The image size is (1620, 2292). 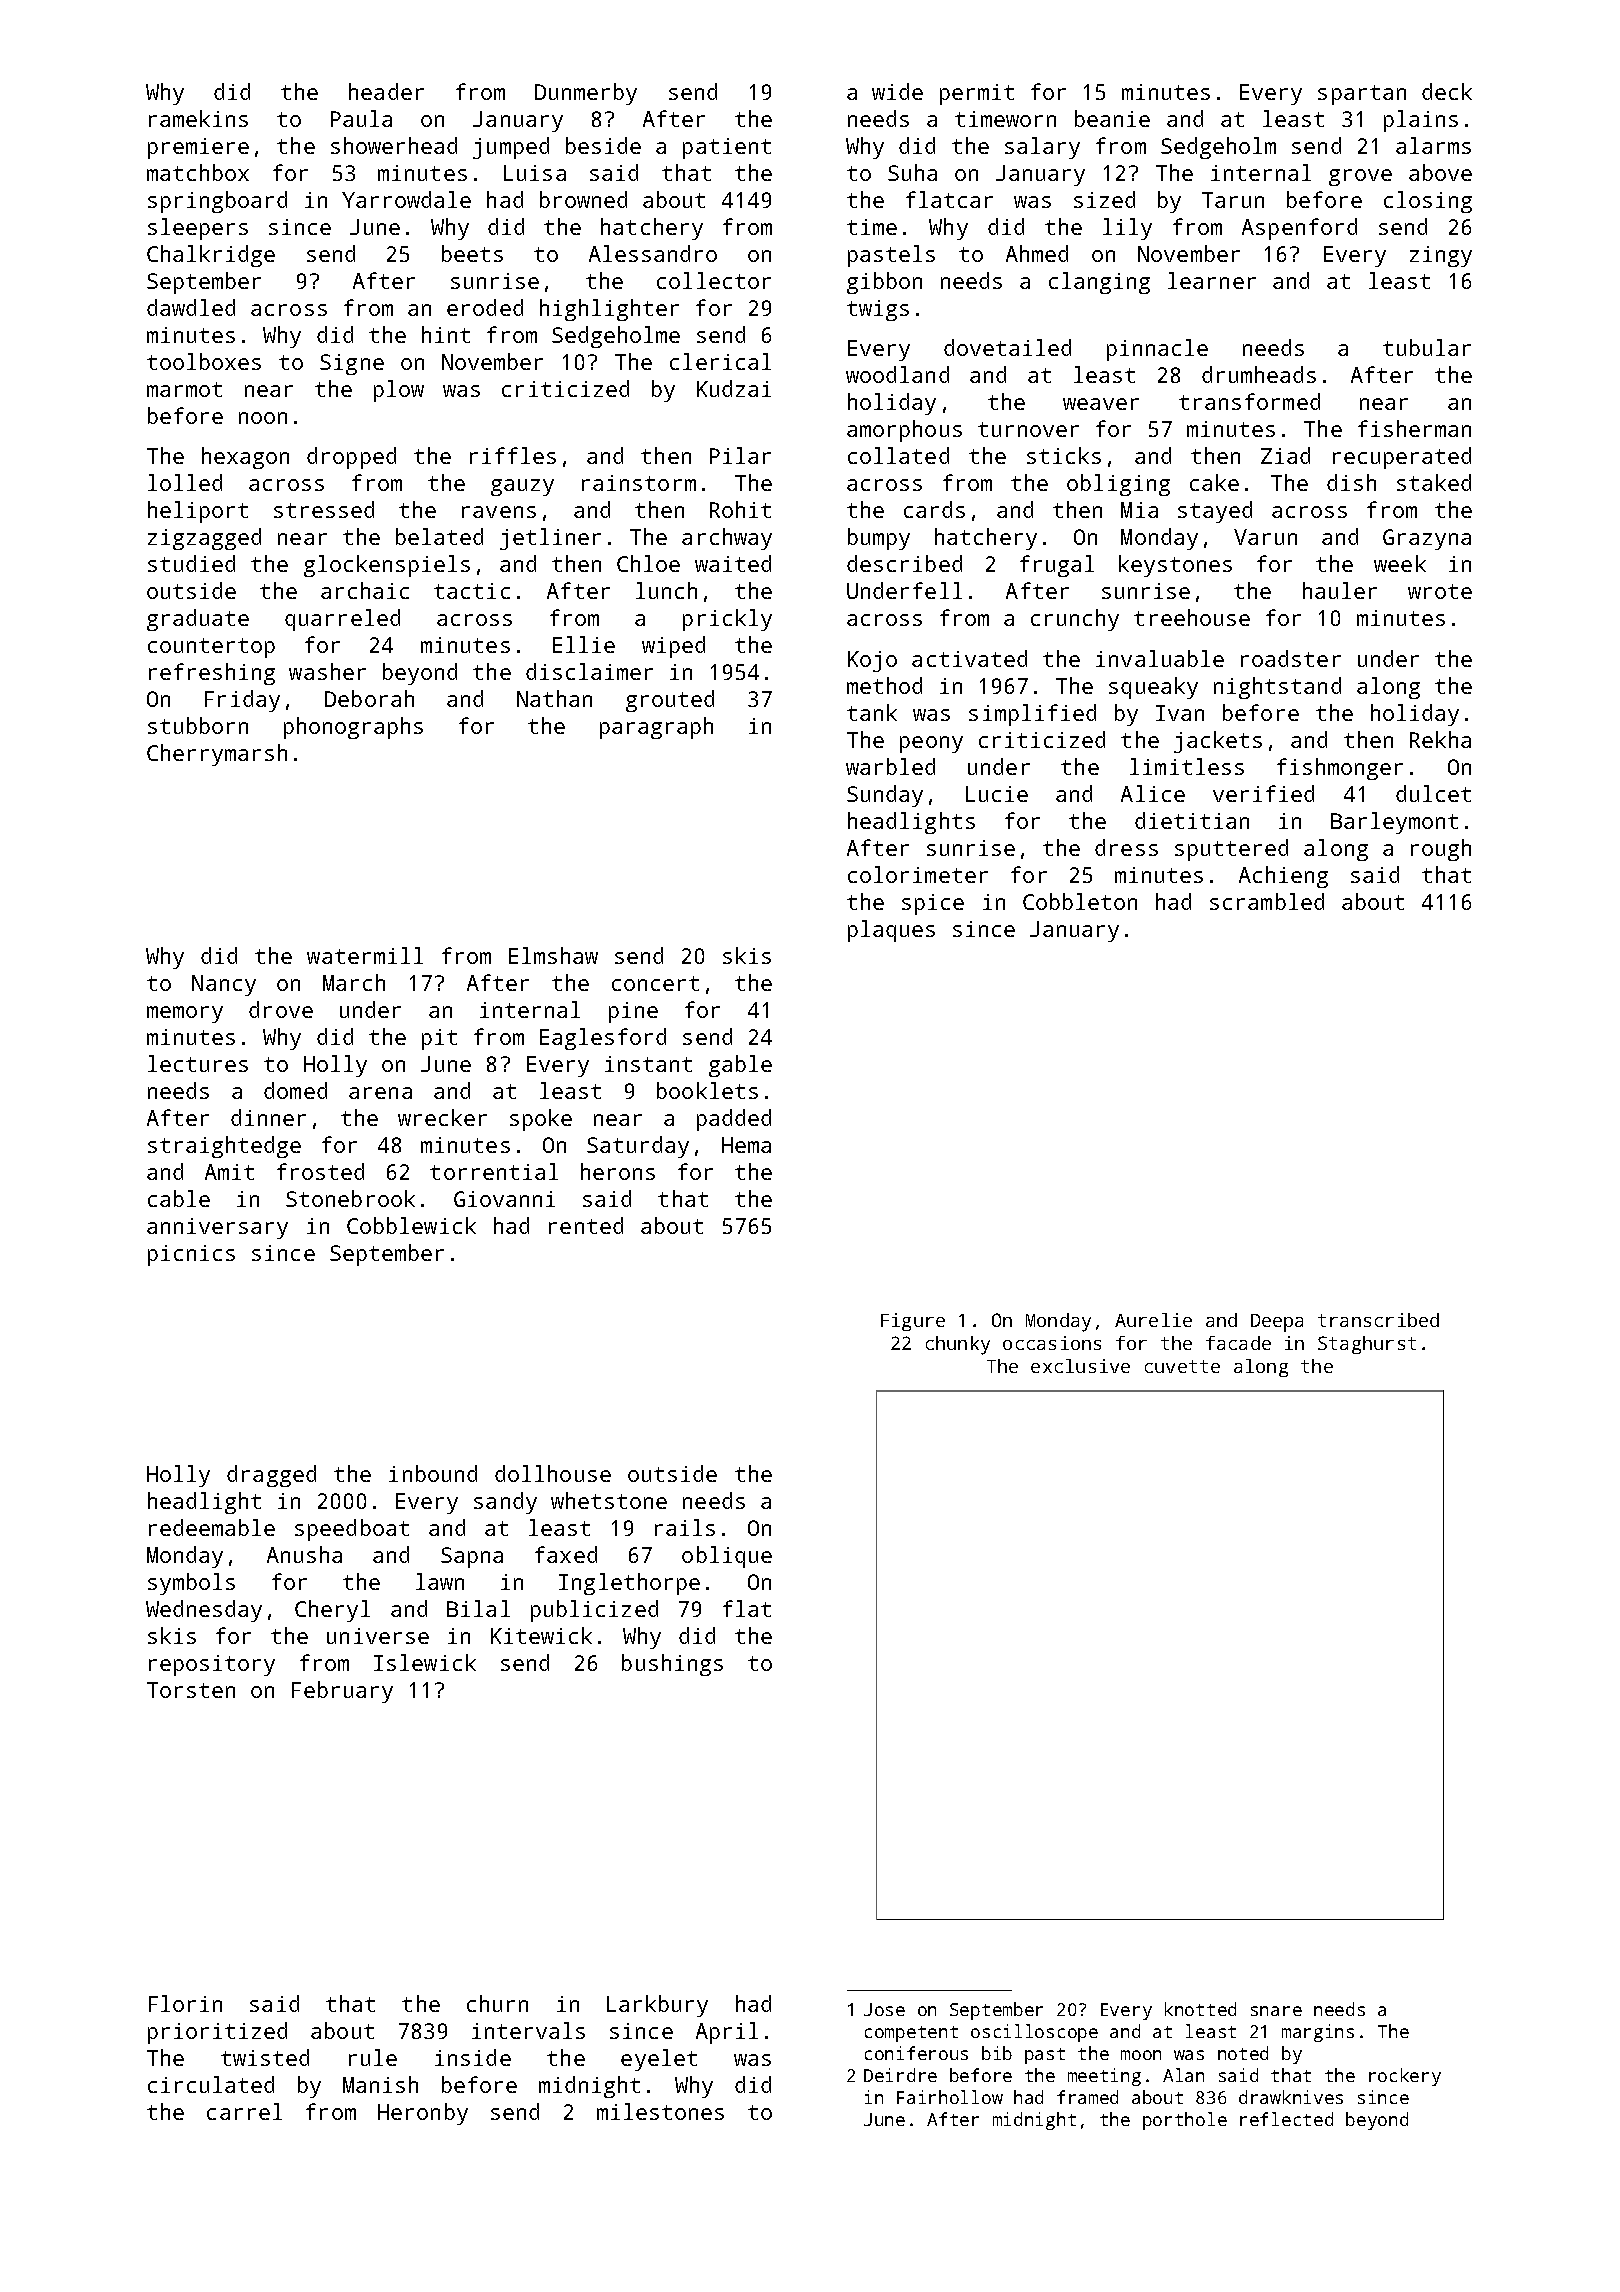 What do you see at coordinates (727, 148) in the document?
I see `patient` at bounding box center [727, 148].
